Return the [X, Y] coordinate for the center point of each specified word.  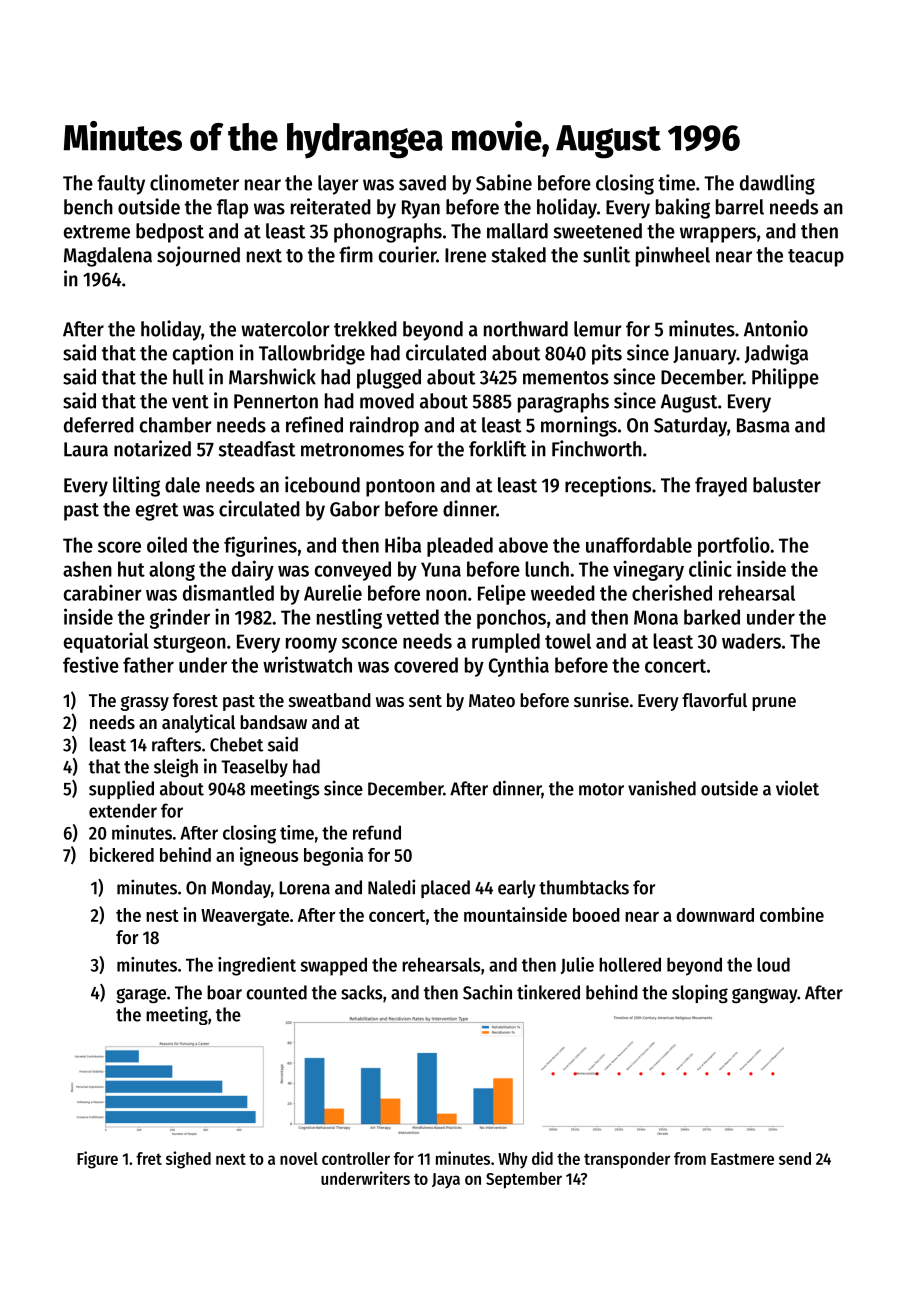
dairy [253, 570]
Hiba [403, 544]
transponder [627, 1160]
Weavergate [245, 917]
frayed [721, 487]
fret [149, 1158]
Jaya [446, 1180]
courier [407, 254]
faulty [121, 185]
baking [683, 208]
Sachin [487, 992]
